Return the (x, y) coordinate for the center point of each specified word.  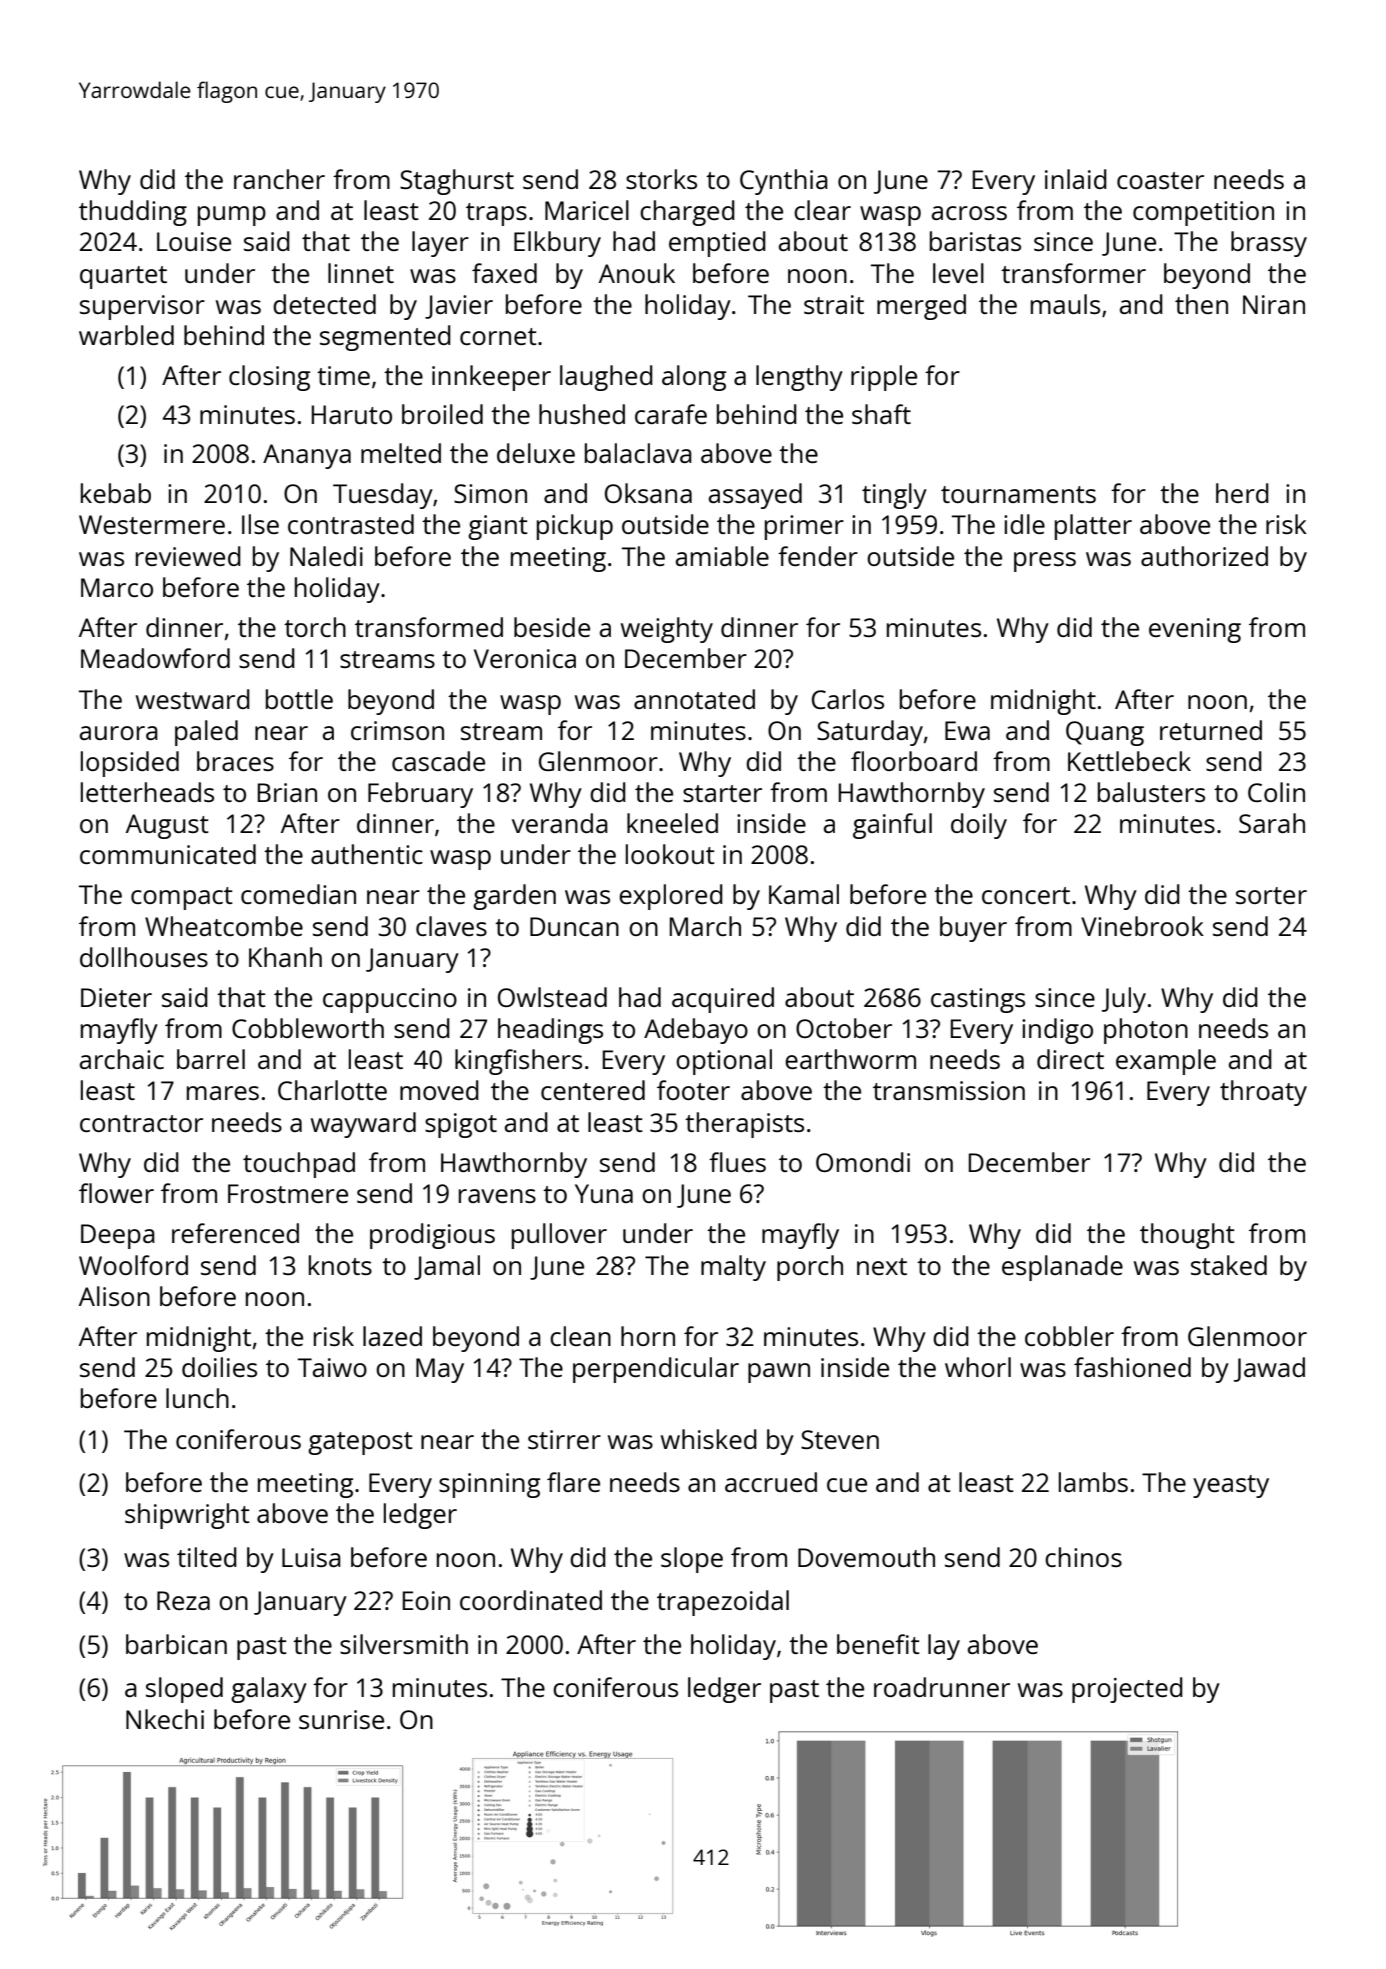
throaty (1263, 1093)
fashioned (1132, 1367)
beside (552, 627)
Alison (114, 1296)
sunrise (341, 1719)
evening (1195, 630)
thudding (133, 213)
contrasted (351, 524)
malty (733, 1268)
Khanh (285, 957)
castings (978, 1000)
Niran (1274, 304)
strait (834, 304)
